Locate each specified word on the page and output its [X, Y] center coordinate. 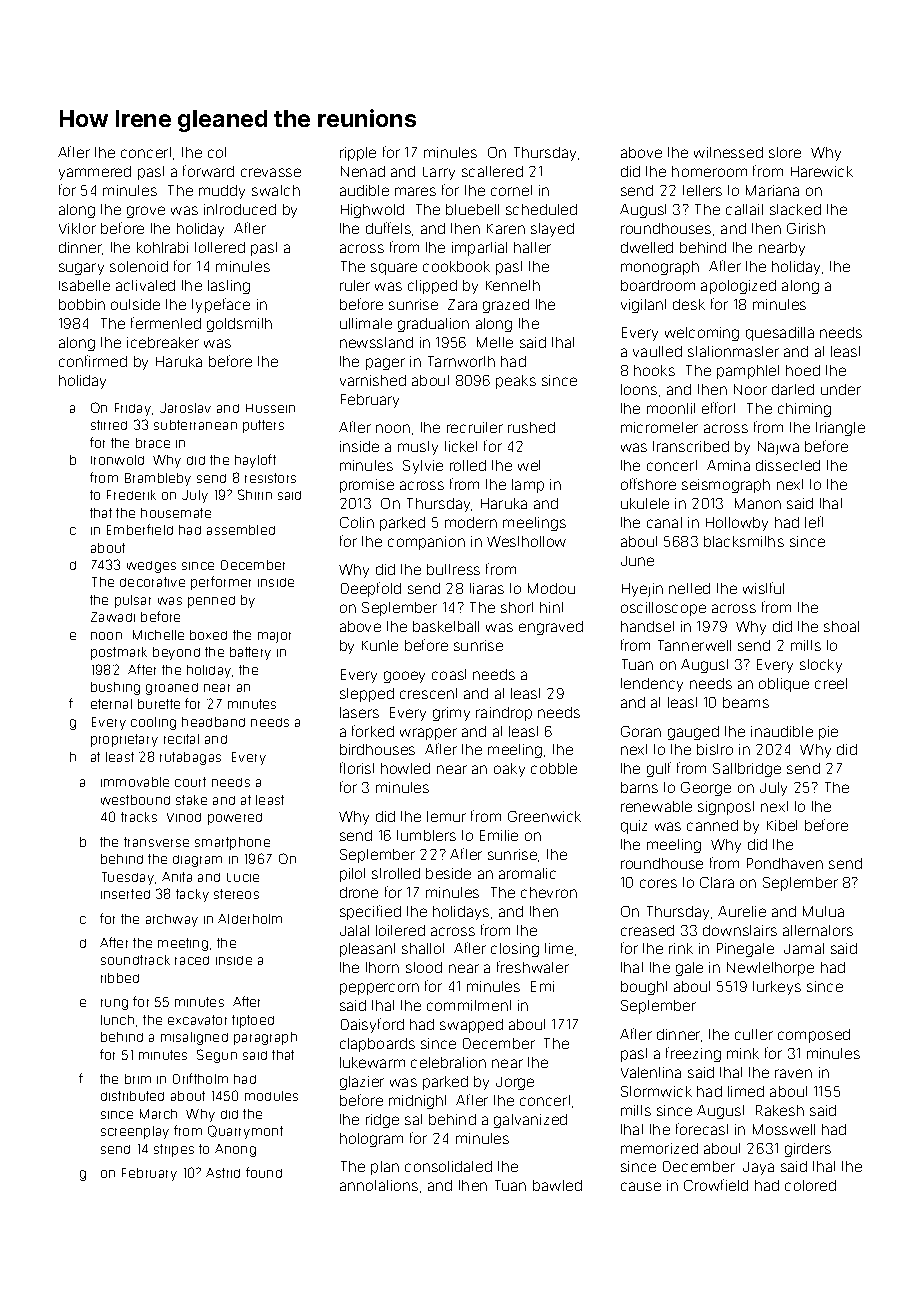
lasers [359, 712]
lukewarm [372, 1062]
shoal [841, 626]
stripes [174, 1150]
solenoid [139, 266]
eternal [111, 704]
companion [426, 543]
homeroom [709, 171]
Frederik [131, 495]
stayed [552, 230]
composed [814, 1036]
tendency [652, 685]
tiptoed [253, 1021]
